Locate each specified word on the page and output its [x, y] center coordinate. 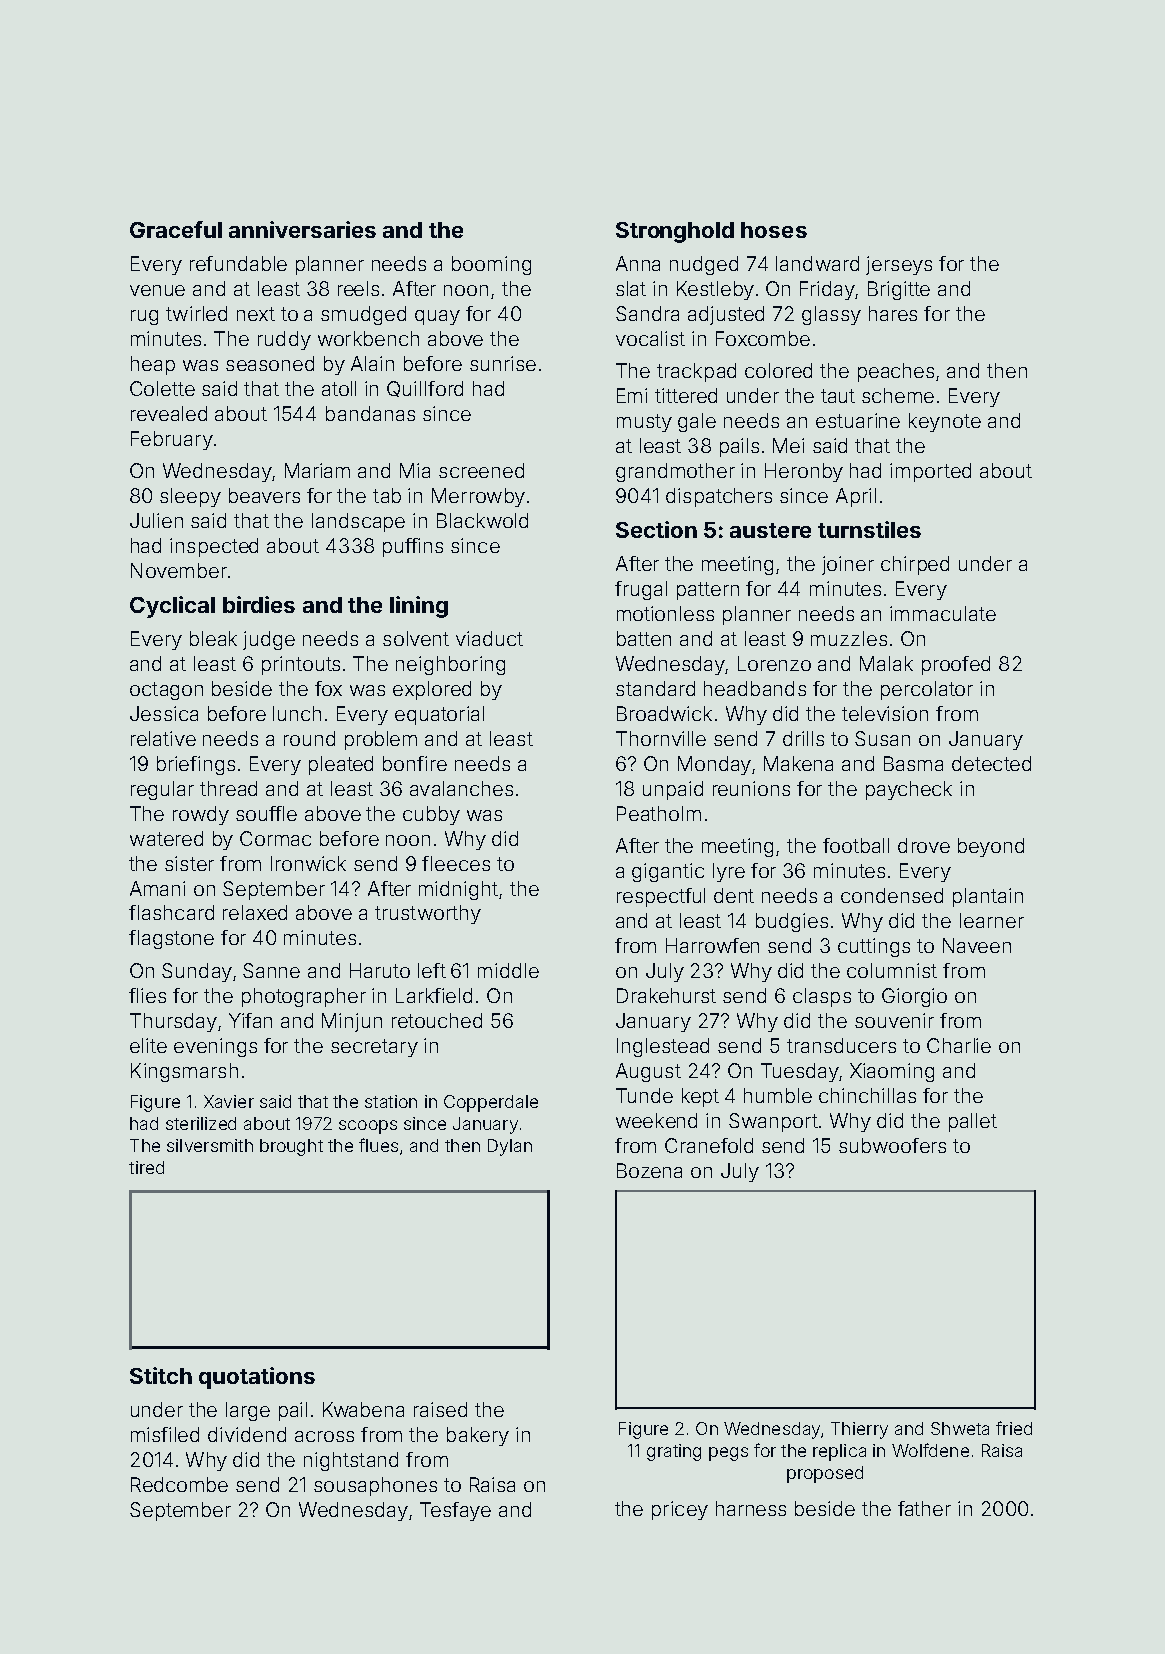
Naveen [977, 945]
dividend [247, 1434]
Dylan [510, 1147]
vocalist [650, 338]
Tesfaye [455, 1511]
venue [157, 290]
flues [378, 1145]
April [856, 497]
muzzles [849, 638]
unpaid [673, 790]
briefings [196, 765]
